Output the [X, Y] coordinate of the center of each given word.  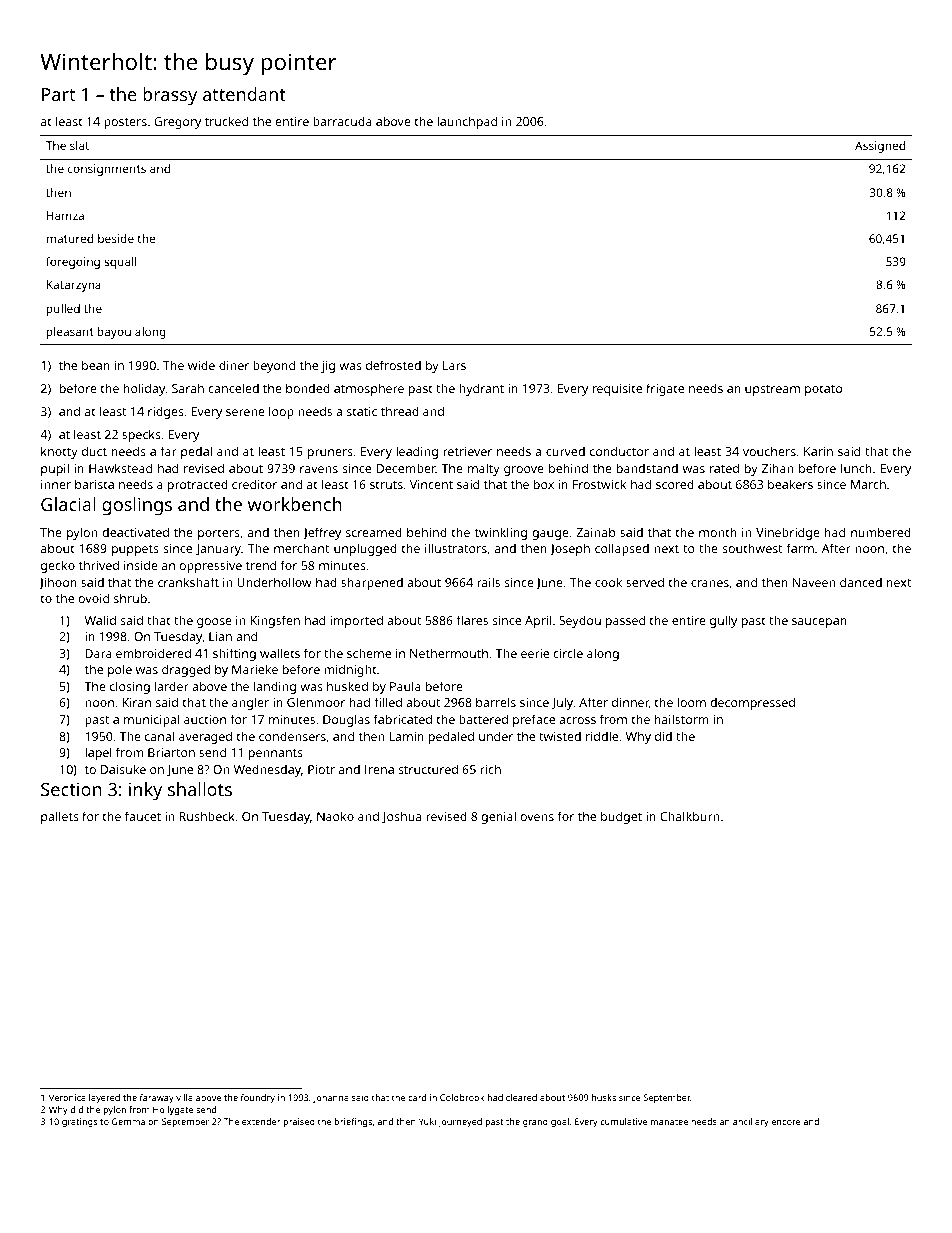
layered [104, 1098]
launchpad [467, 122]
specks [141, 435]
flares [472, 620]
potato [823, 390]
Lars [454, 365]
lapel [98, 753]
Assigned [880, 147]
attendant [244, 94]
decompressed [752, 703]
